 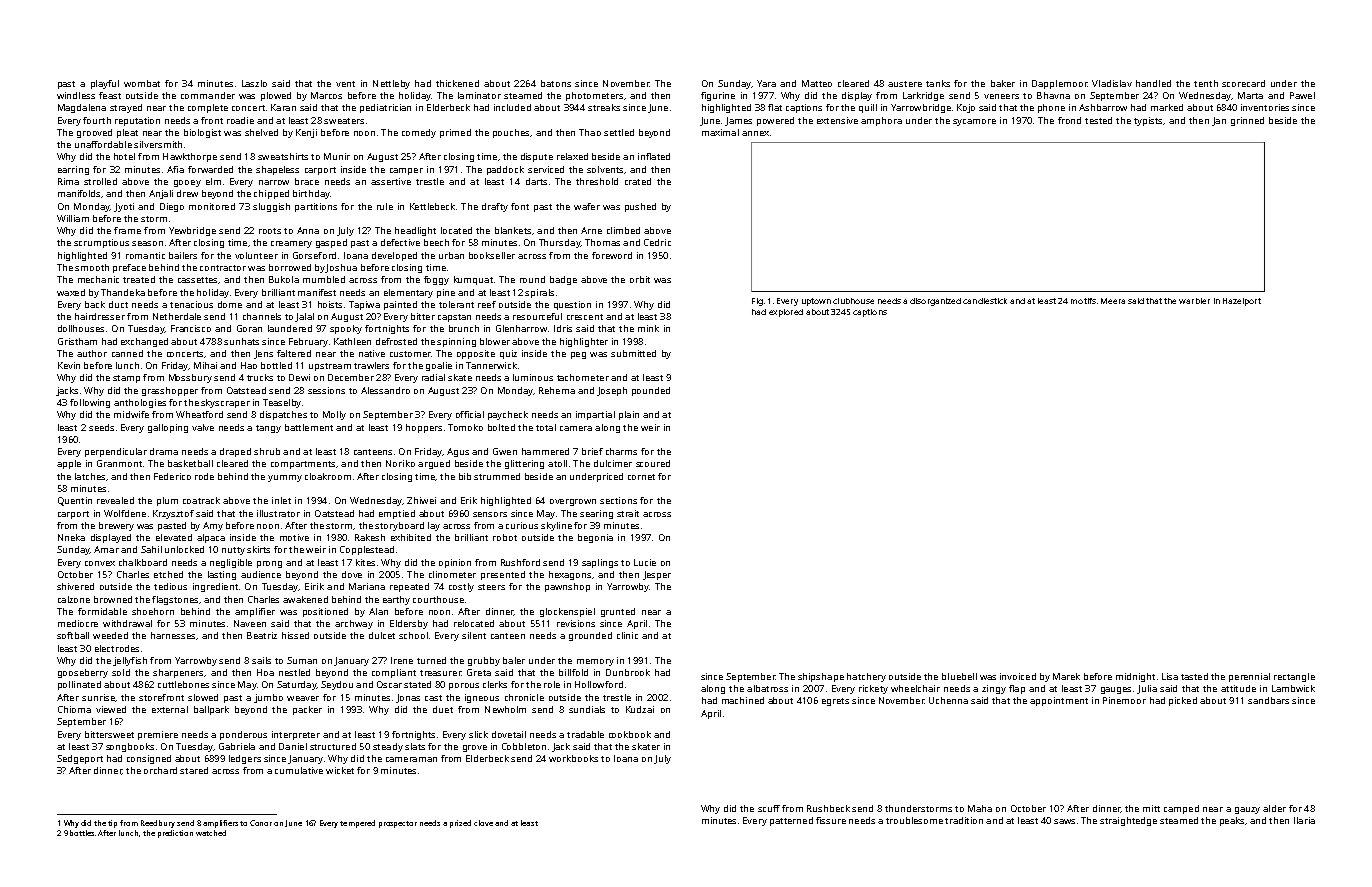 What do you see at coordinates (505, 170) in the document?
I see `paddock` at bounding box center [505, 170].
